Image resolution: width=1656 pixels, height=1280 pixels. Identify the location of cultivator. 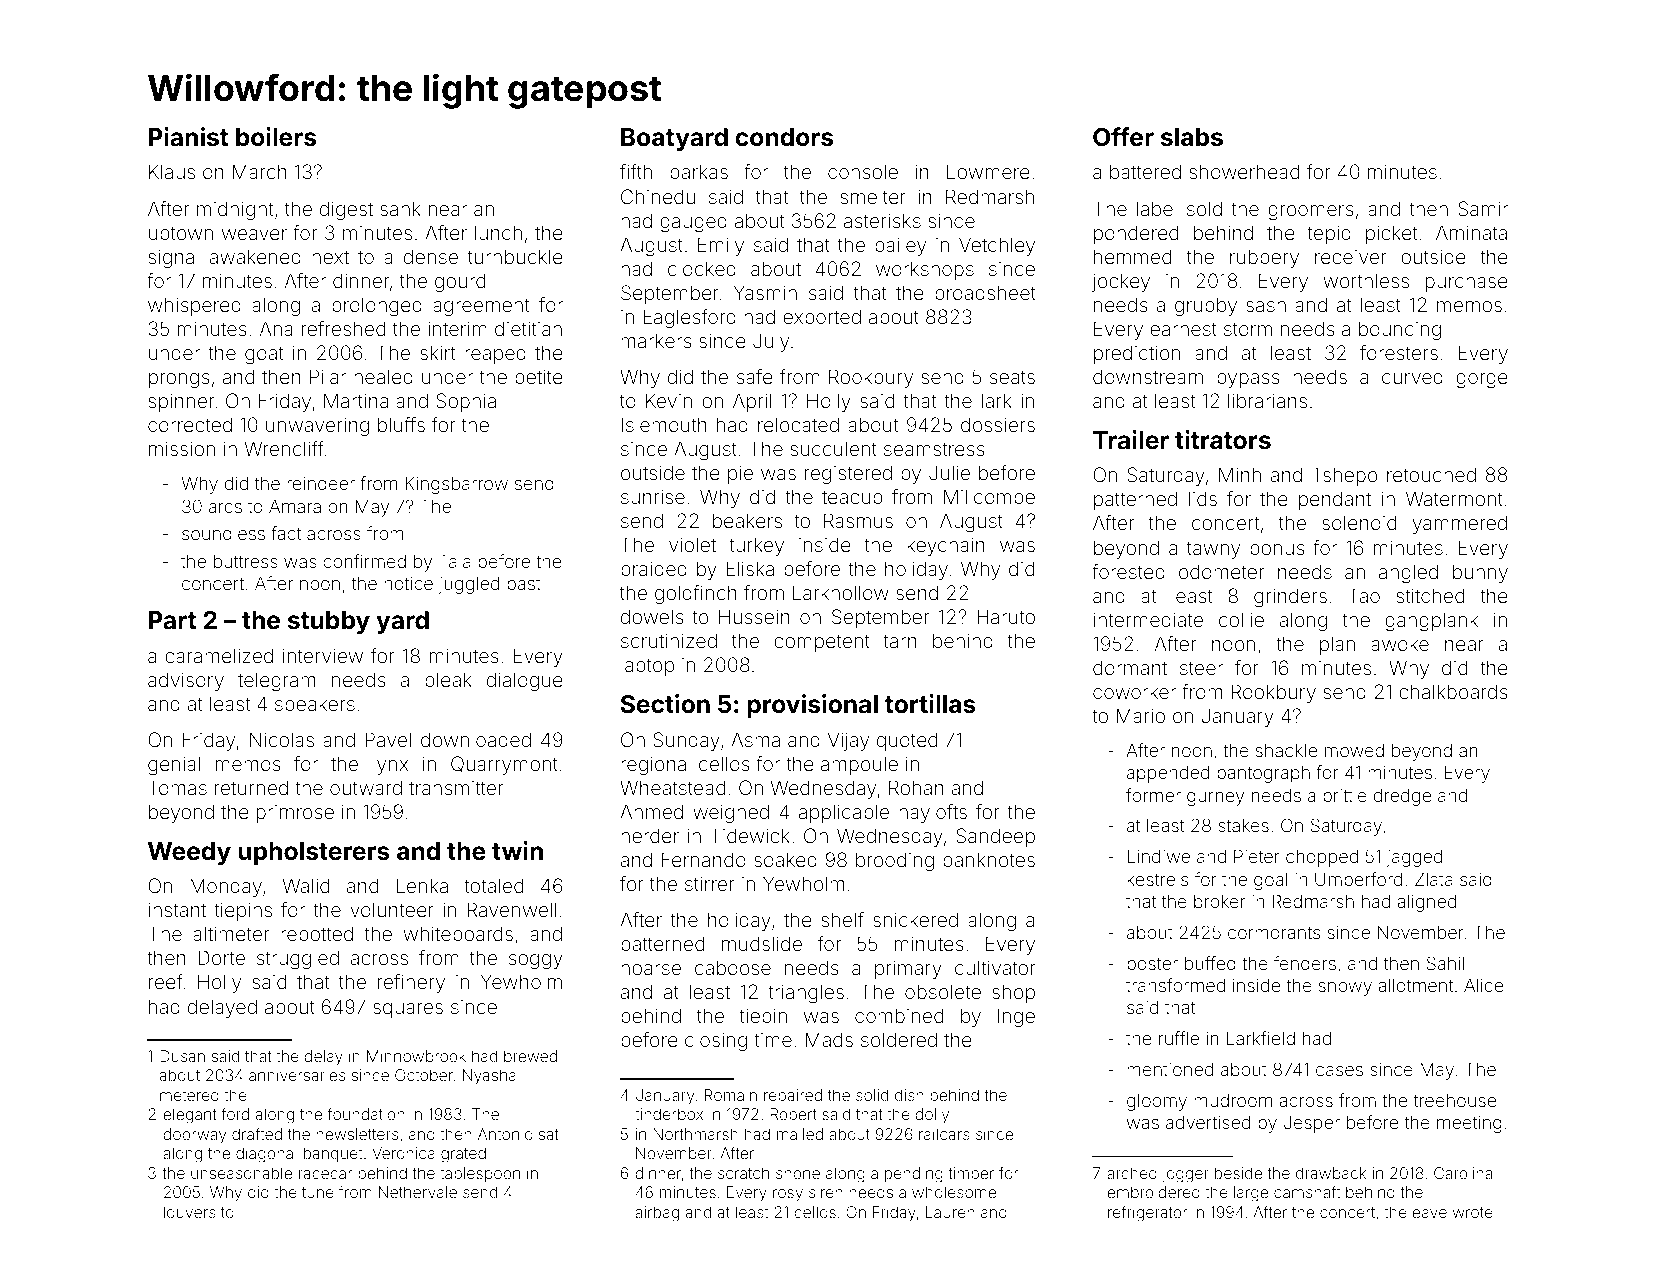
(995, 967).
